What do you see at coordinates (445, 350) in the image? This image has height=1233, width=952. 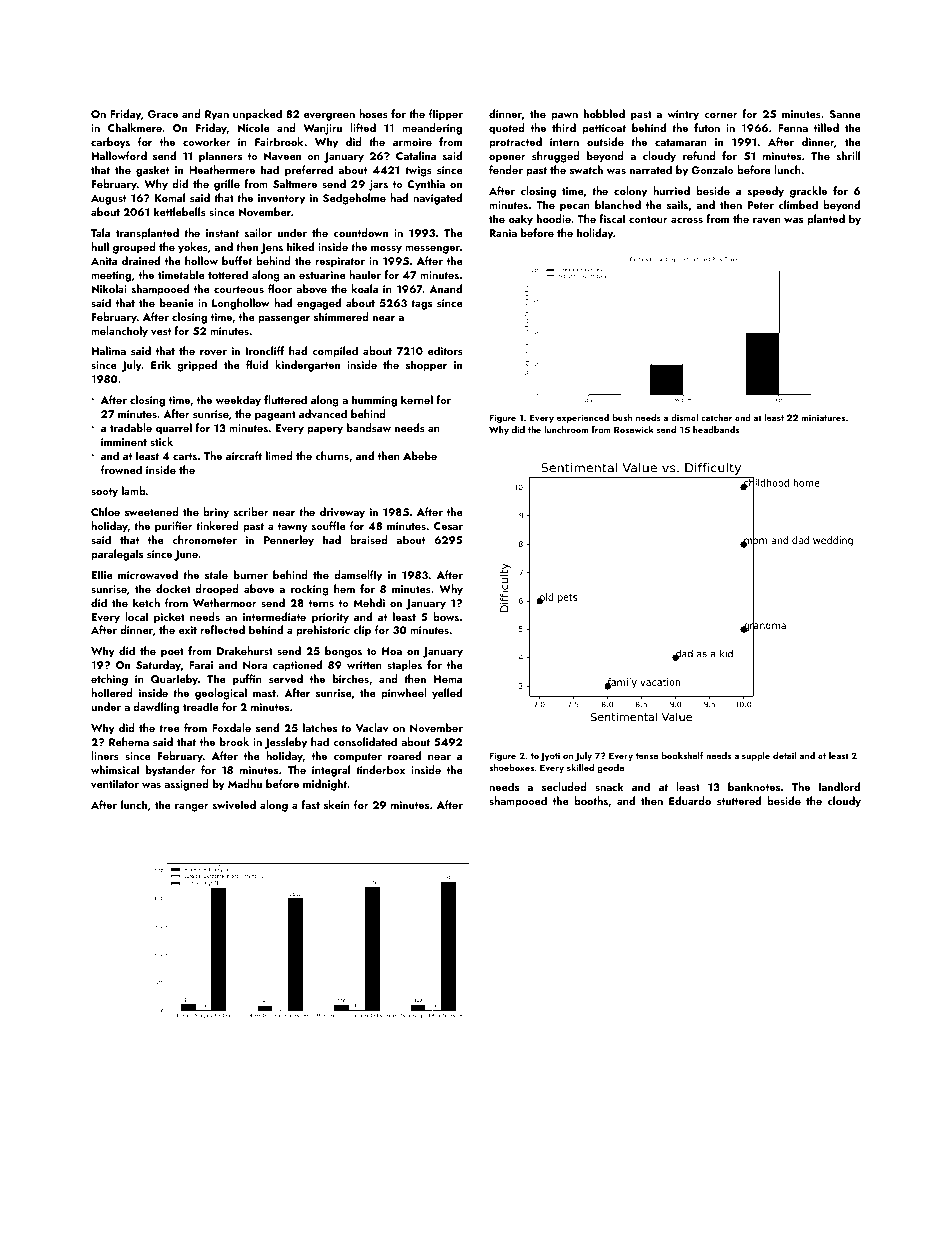 I see `editors` at bounding box center [445, 350].
